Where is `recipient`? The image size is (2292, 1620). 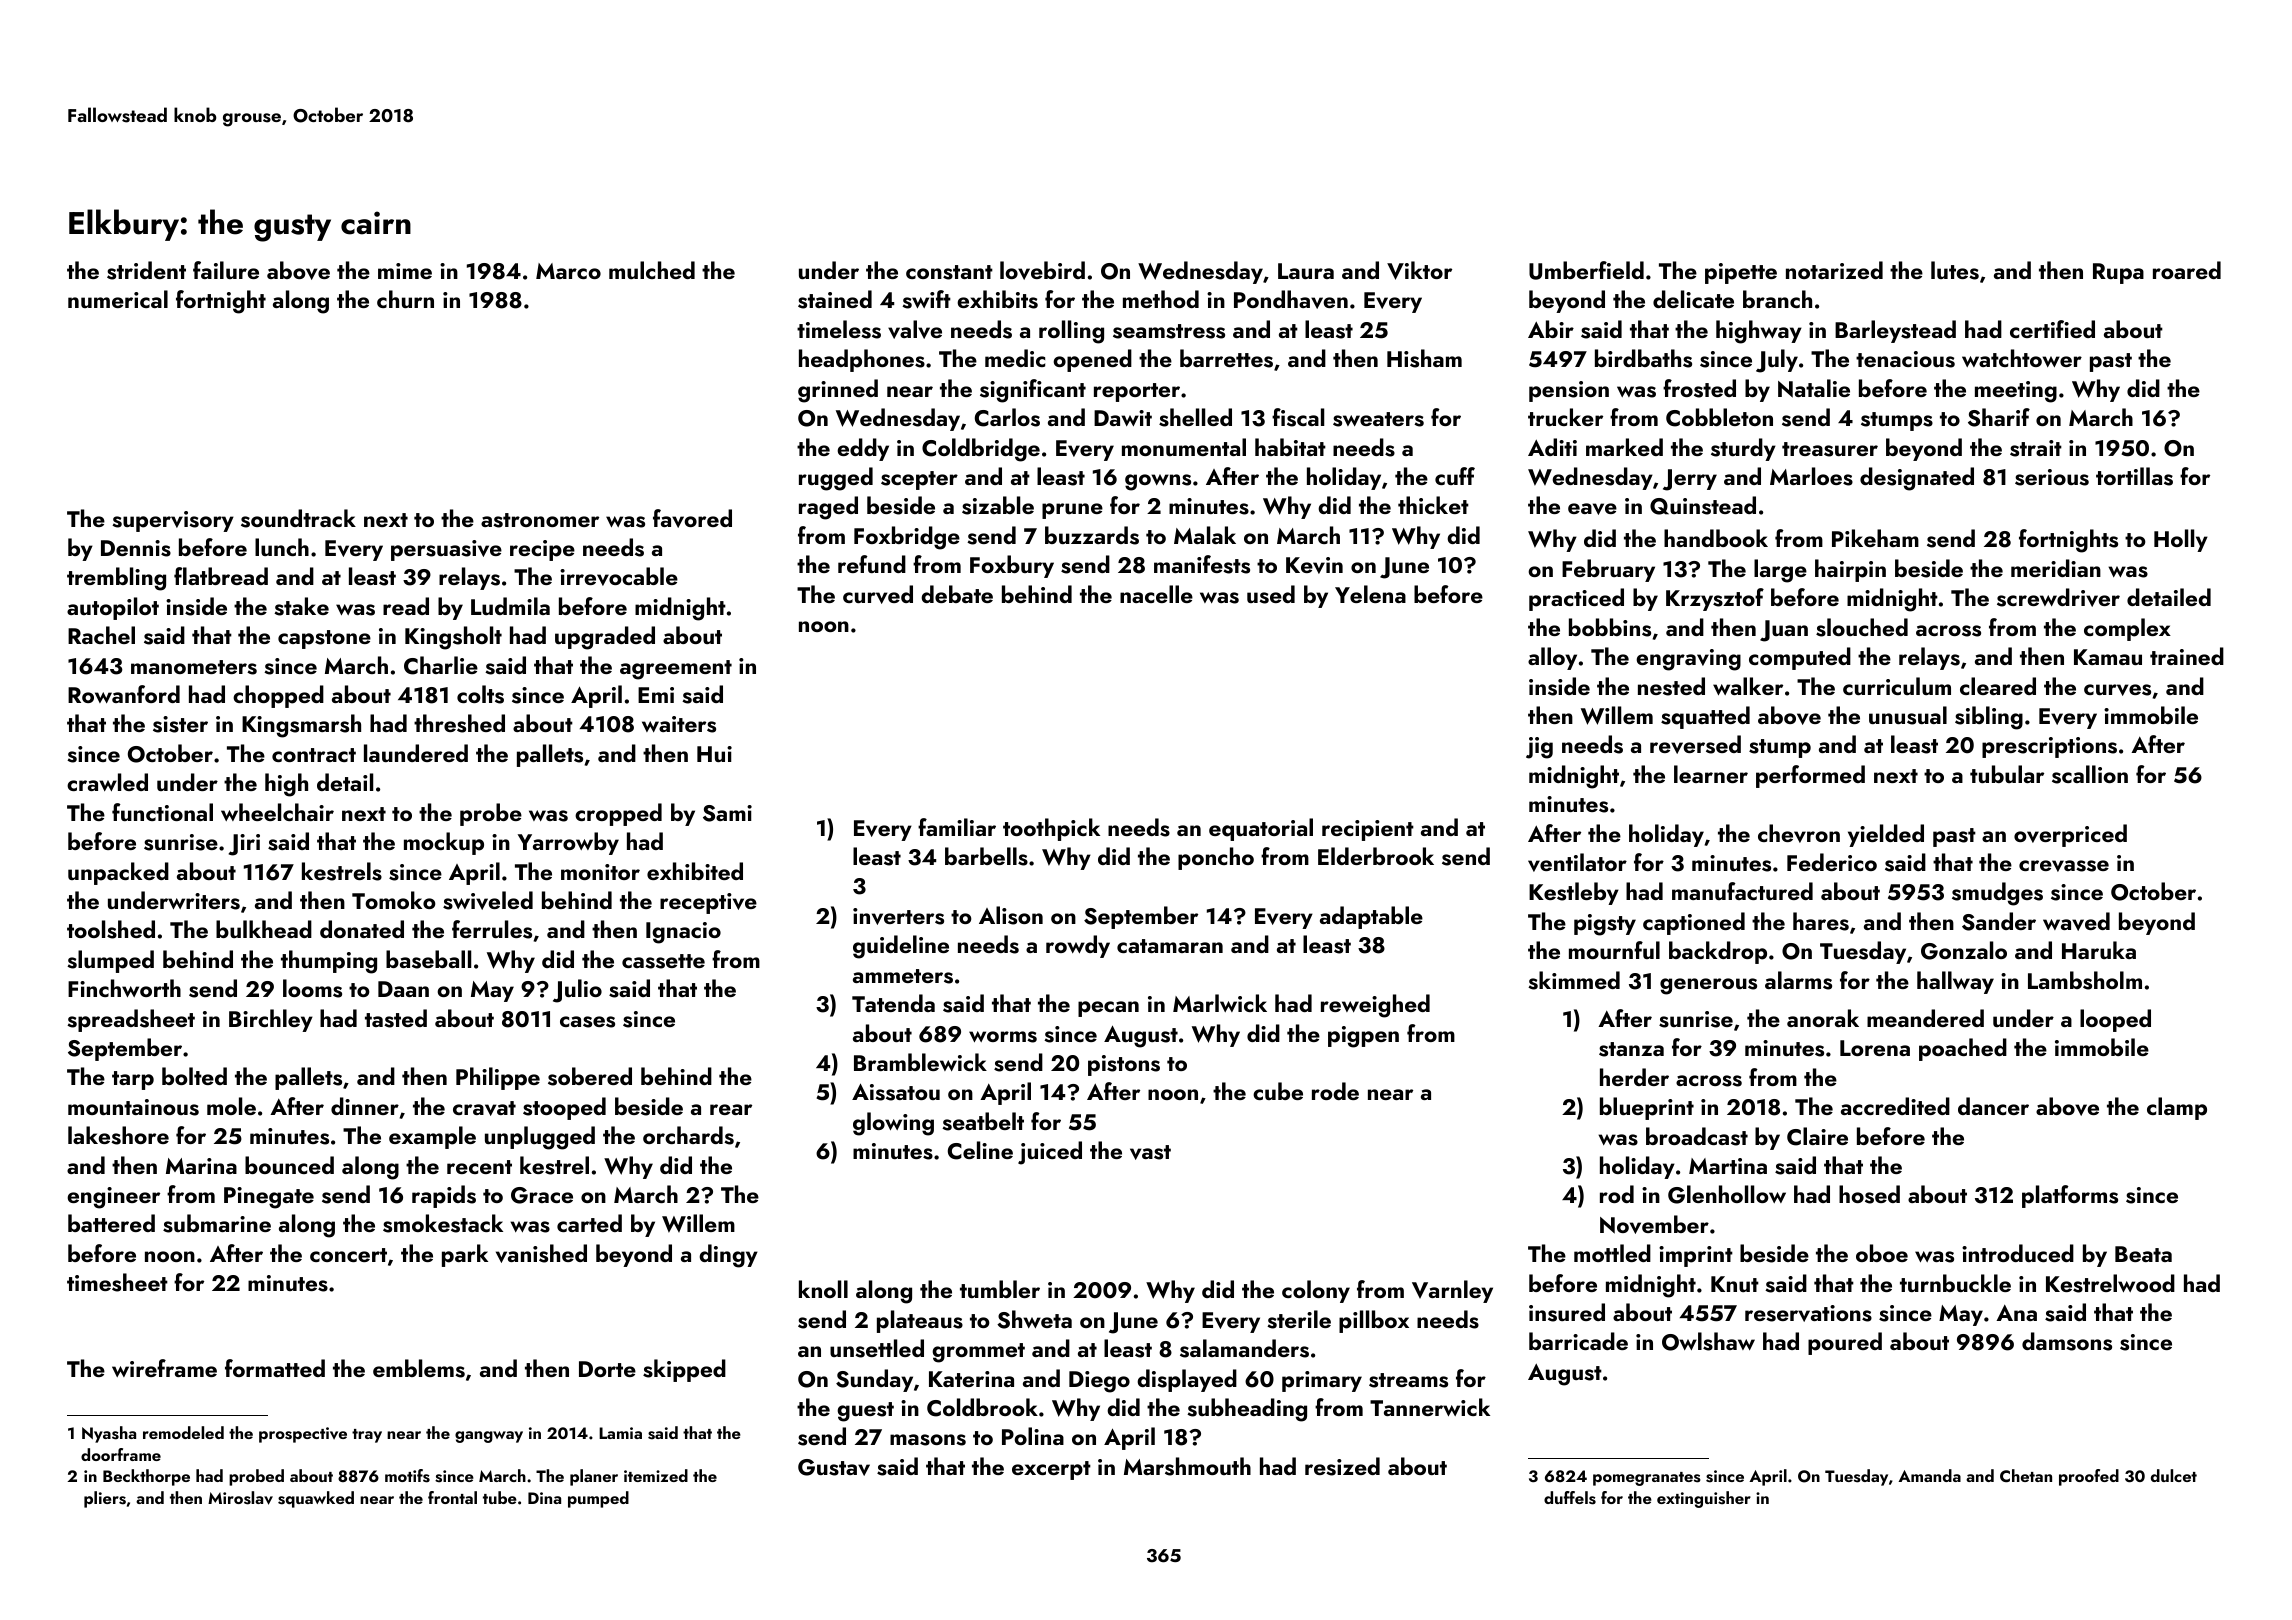 recipient is located at coordinates (1368, 830).
